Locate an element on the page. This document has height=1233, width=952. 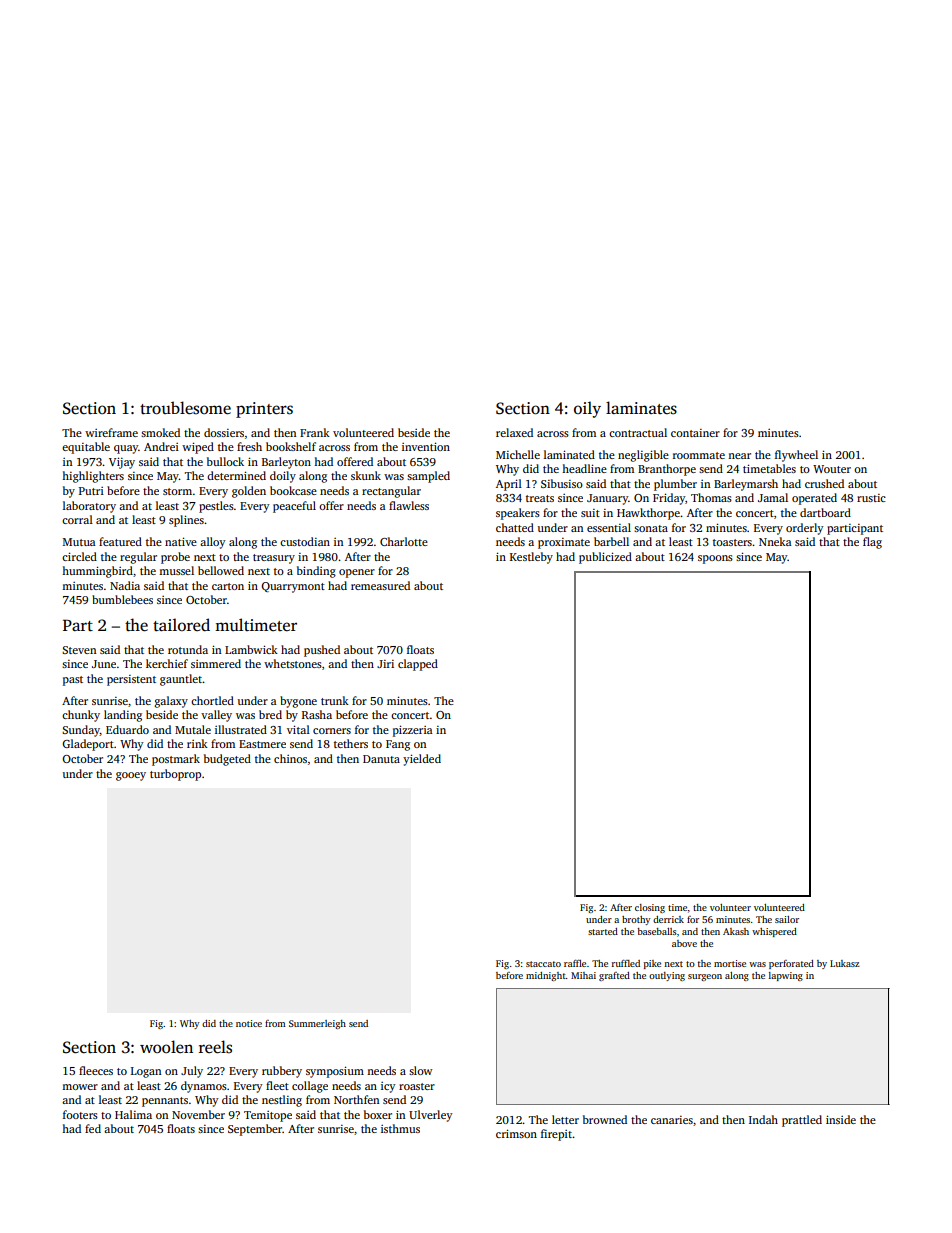
staccato is located at coordinates (543, 964).
